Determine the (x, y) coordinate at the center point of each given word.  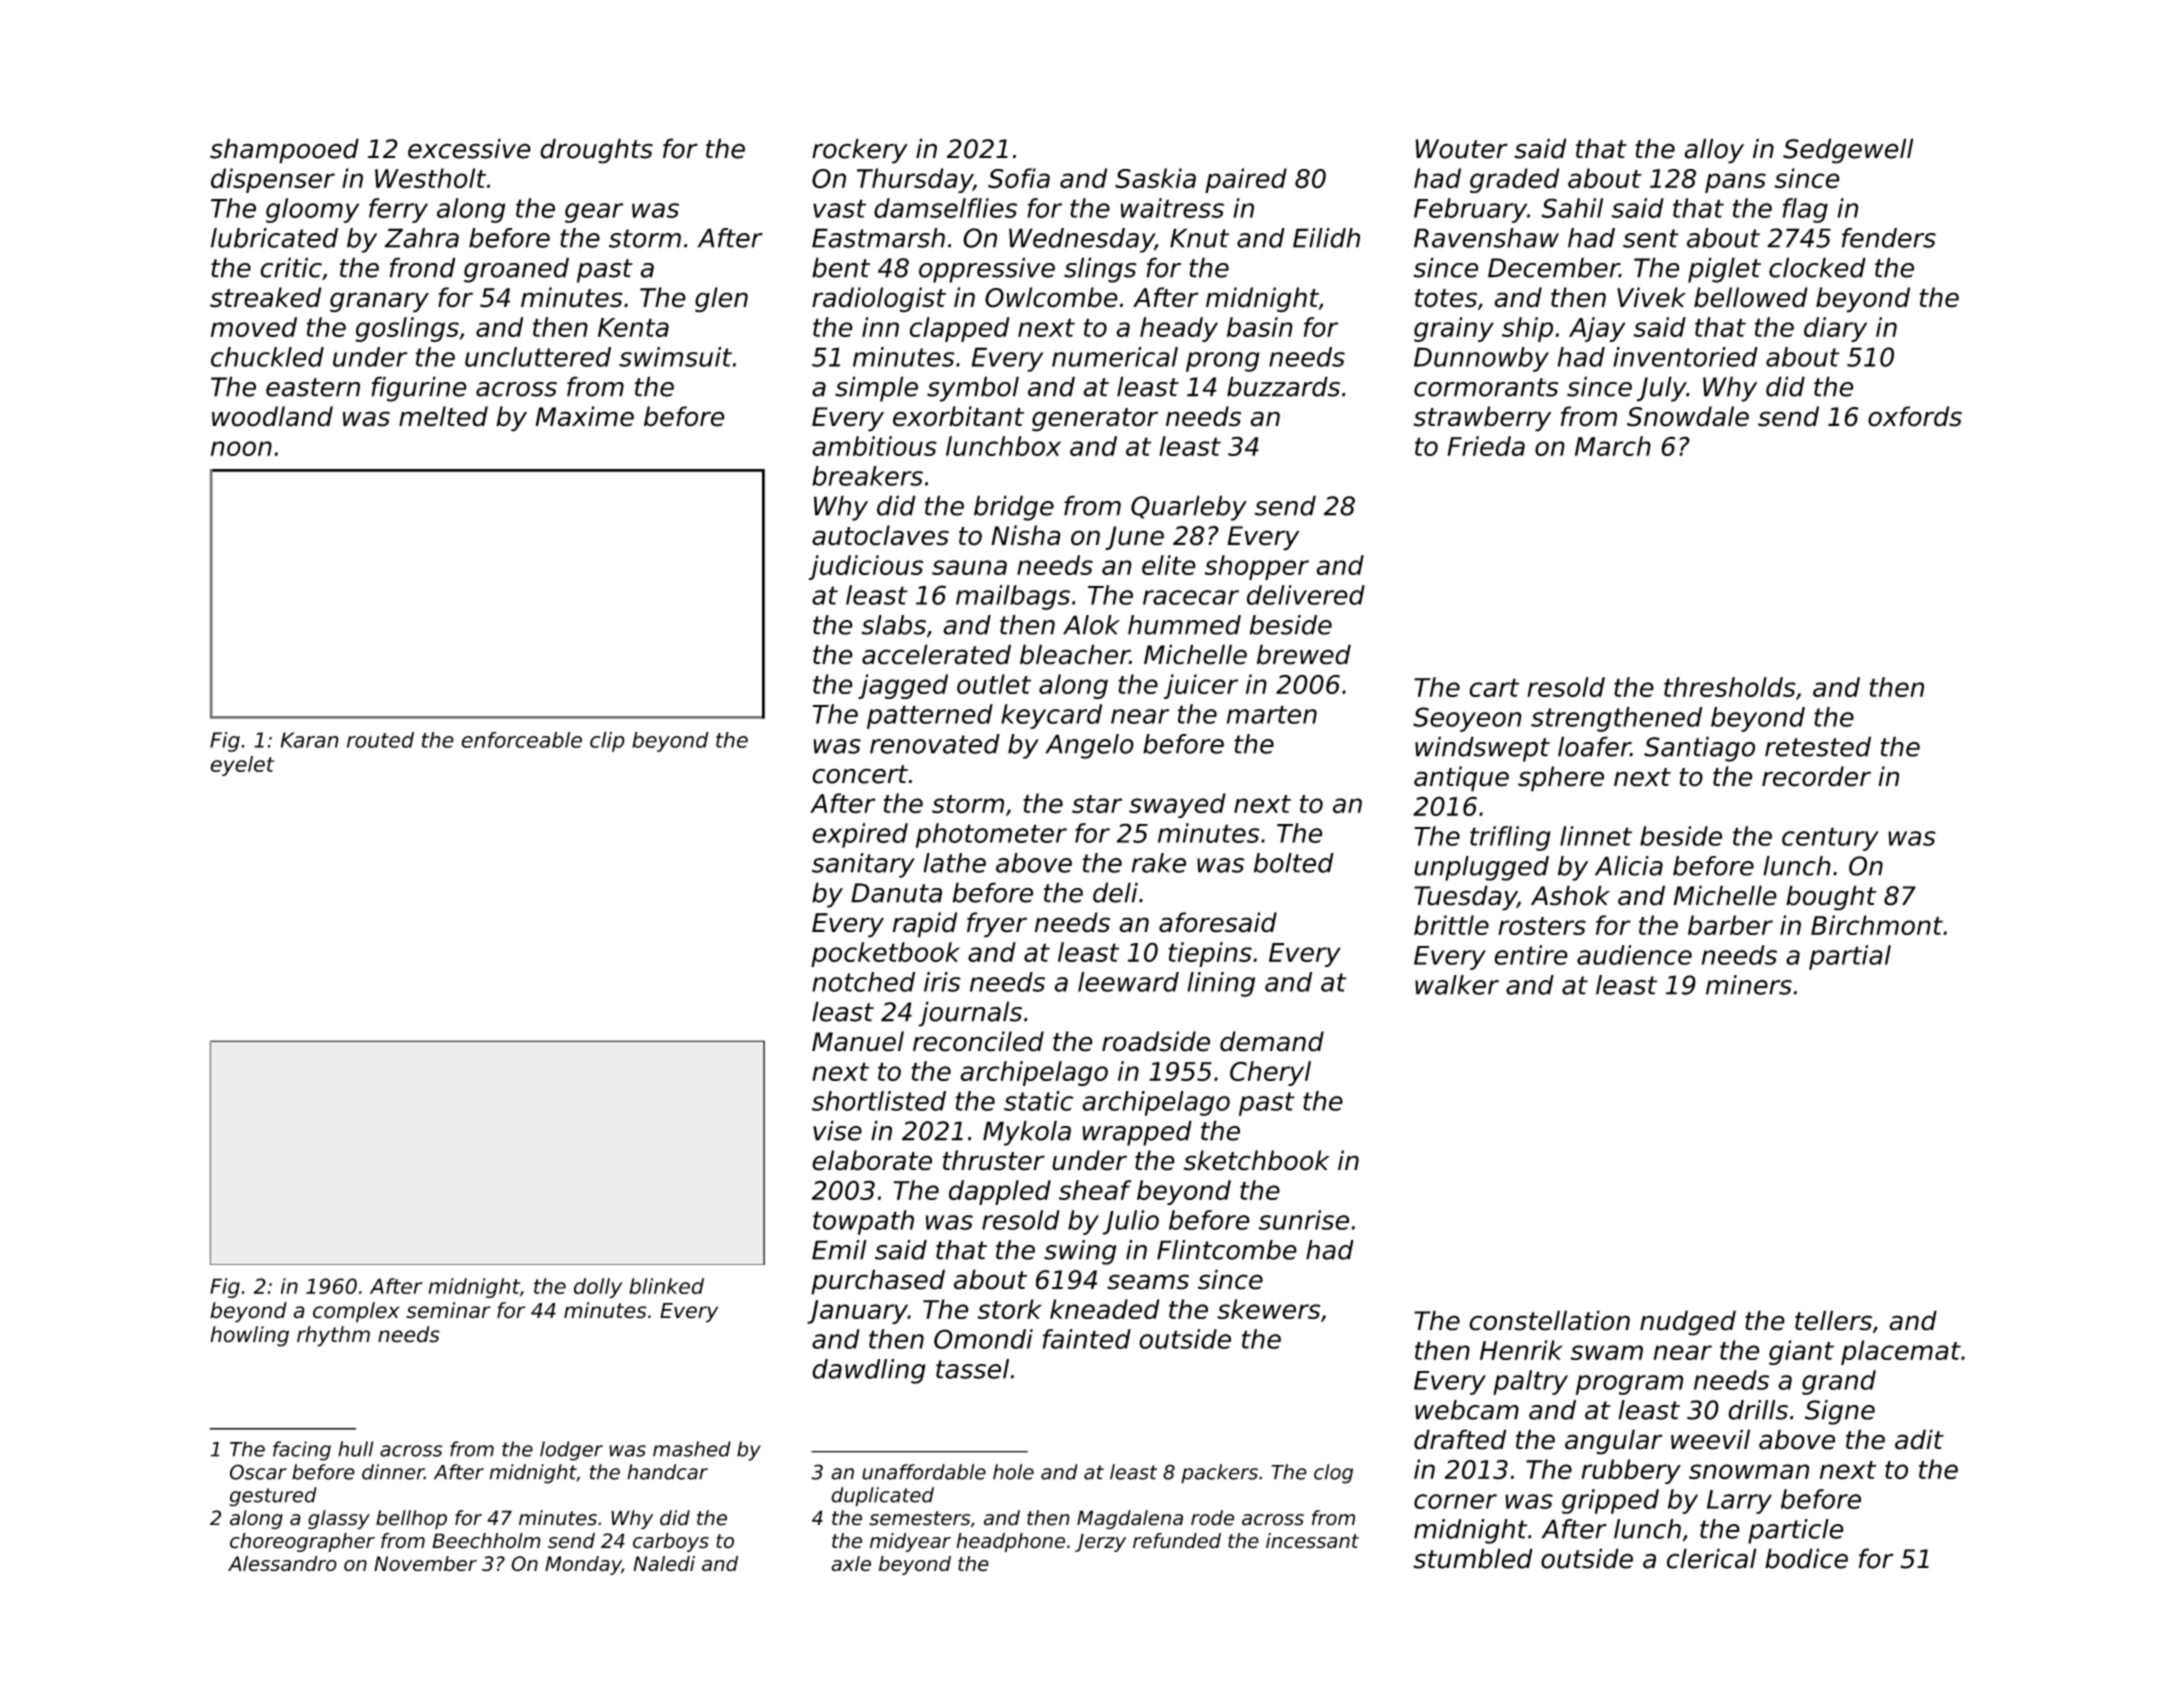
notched (863, 982)
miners (1749, 985)
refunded (1177, 1541)
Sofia (1019, 178)
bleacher (1075, 654)
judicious (865, 567)
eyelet (242, 766)
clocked (1817, 267)
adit (1919, 1439)
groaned (516, 270)
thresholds (1730, 687)
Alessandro (282, 1564)
